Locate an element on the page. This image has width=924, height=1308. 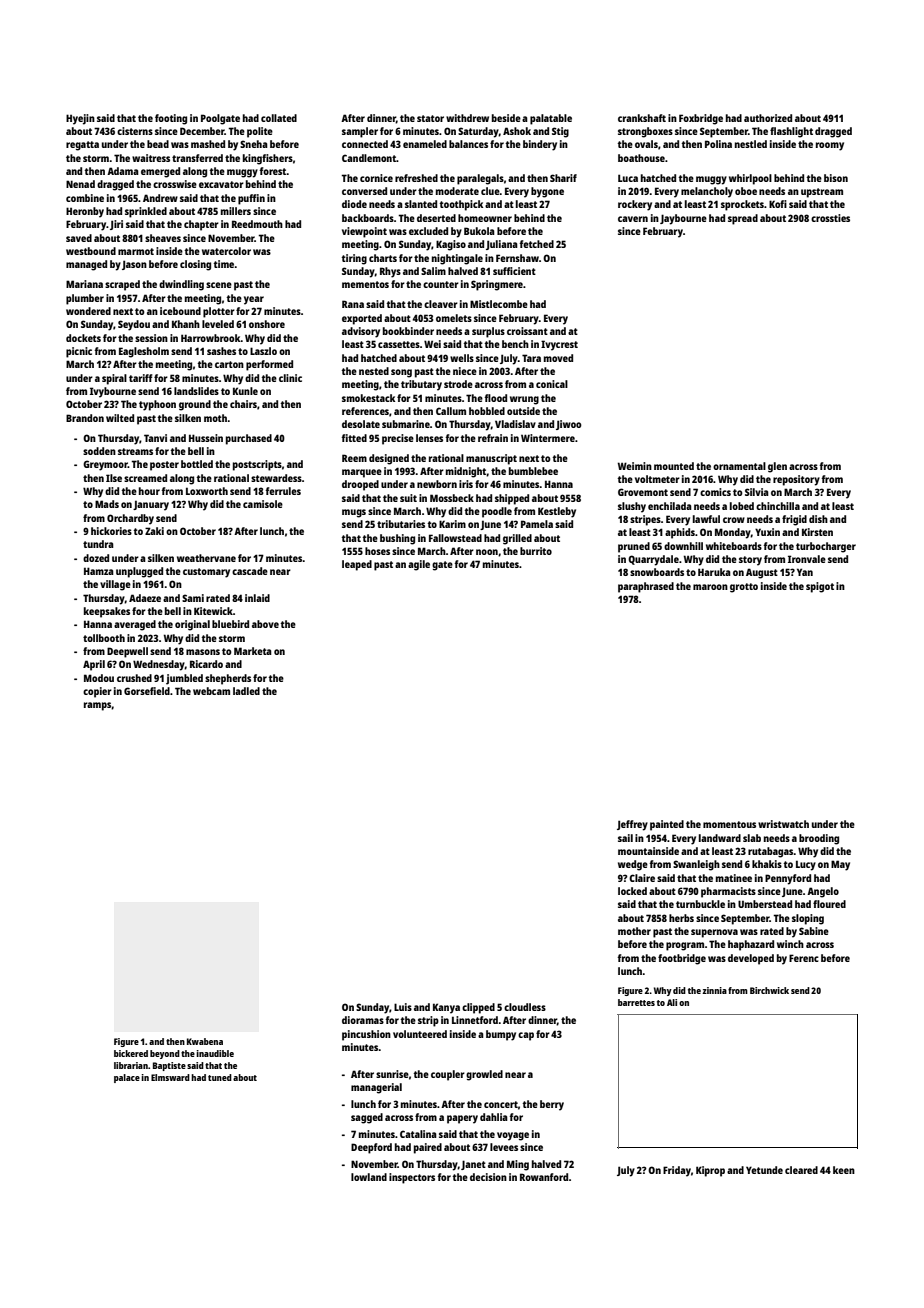
coupler is located at coordinates (448, 1075).
